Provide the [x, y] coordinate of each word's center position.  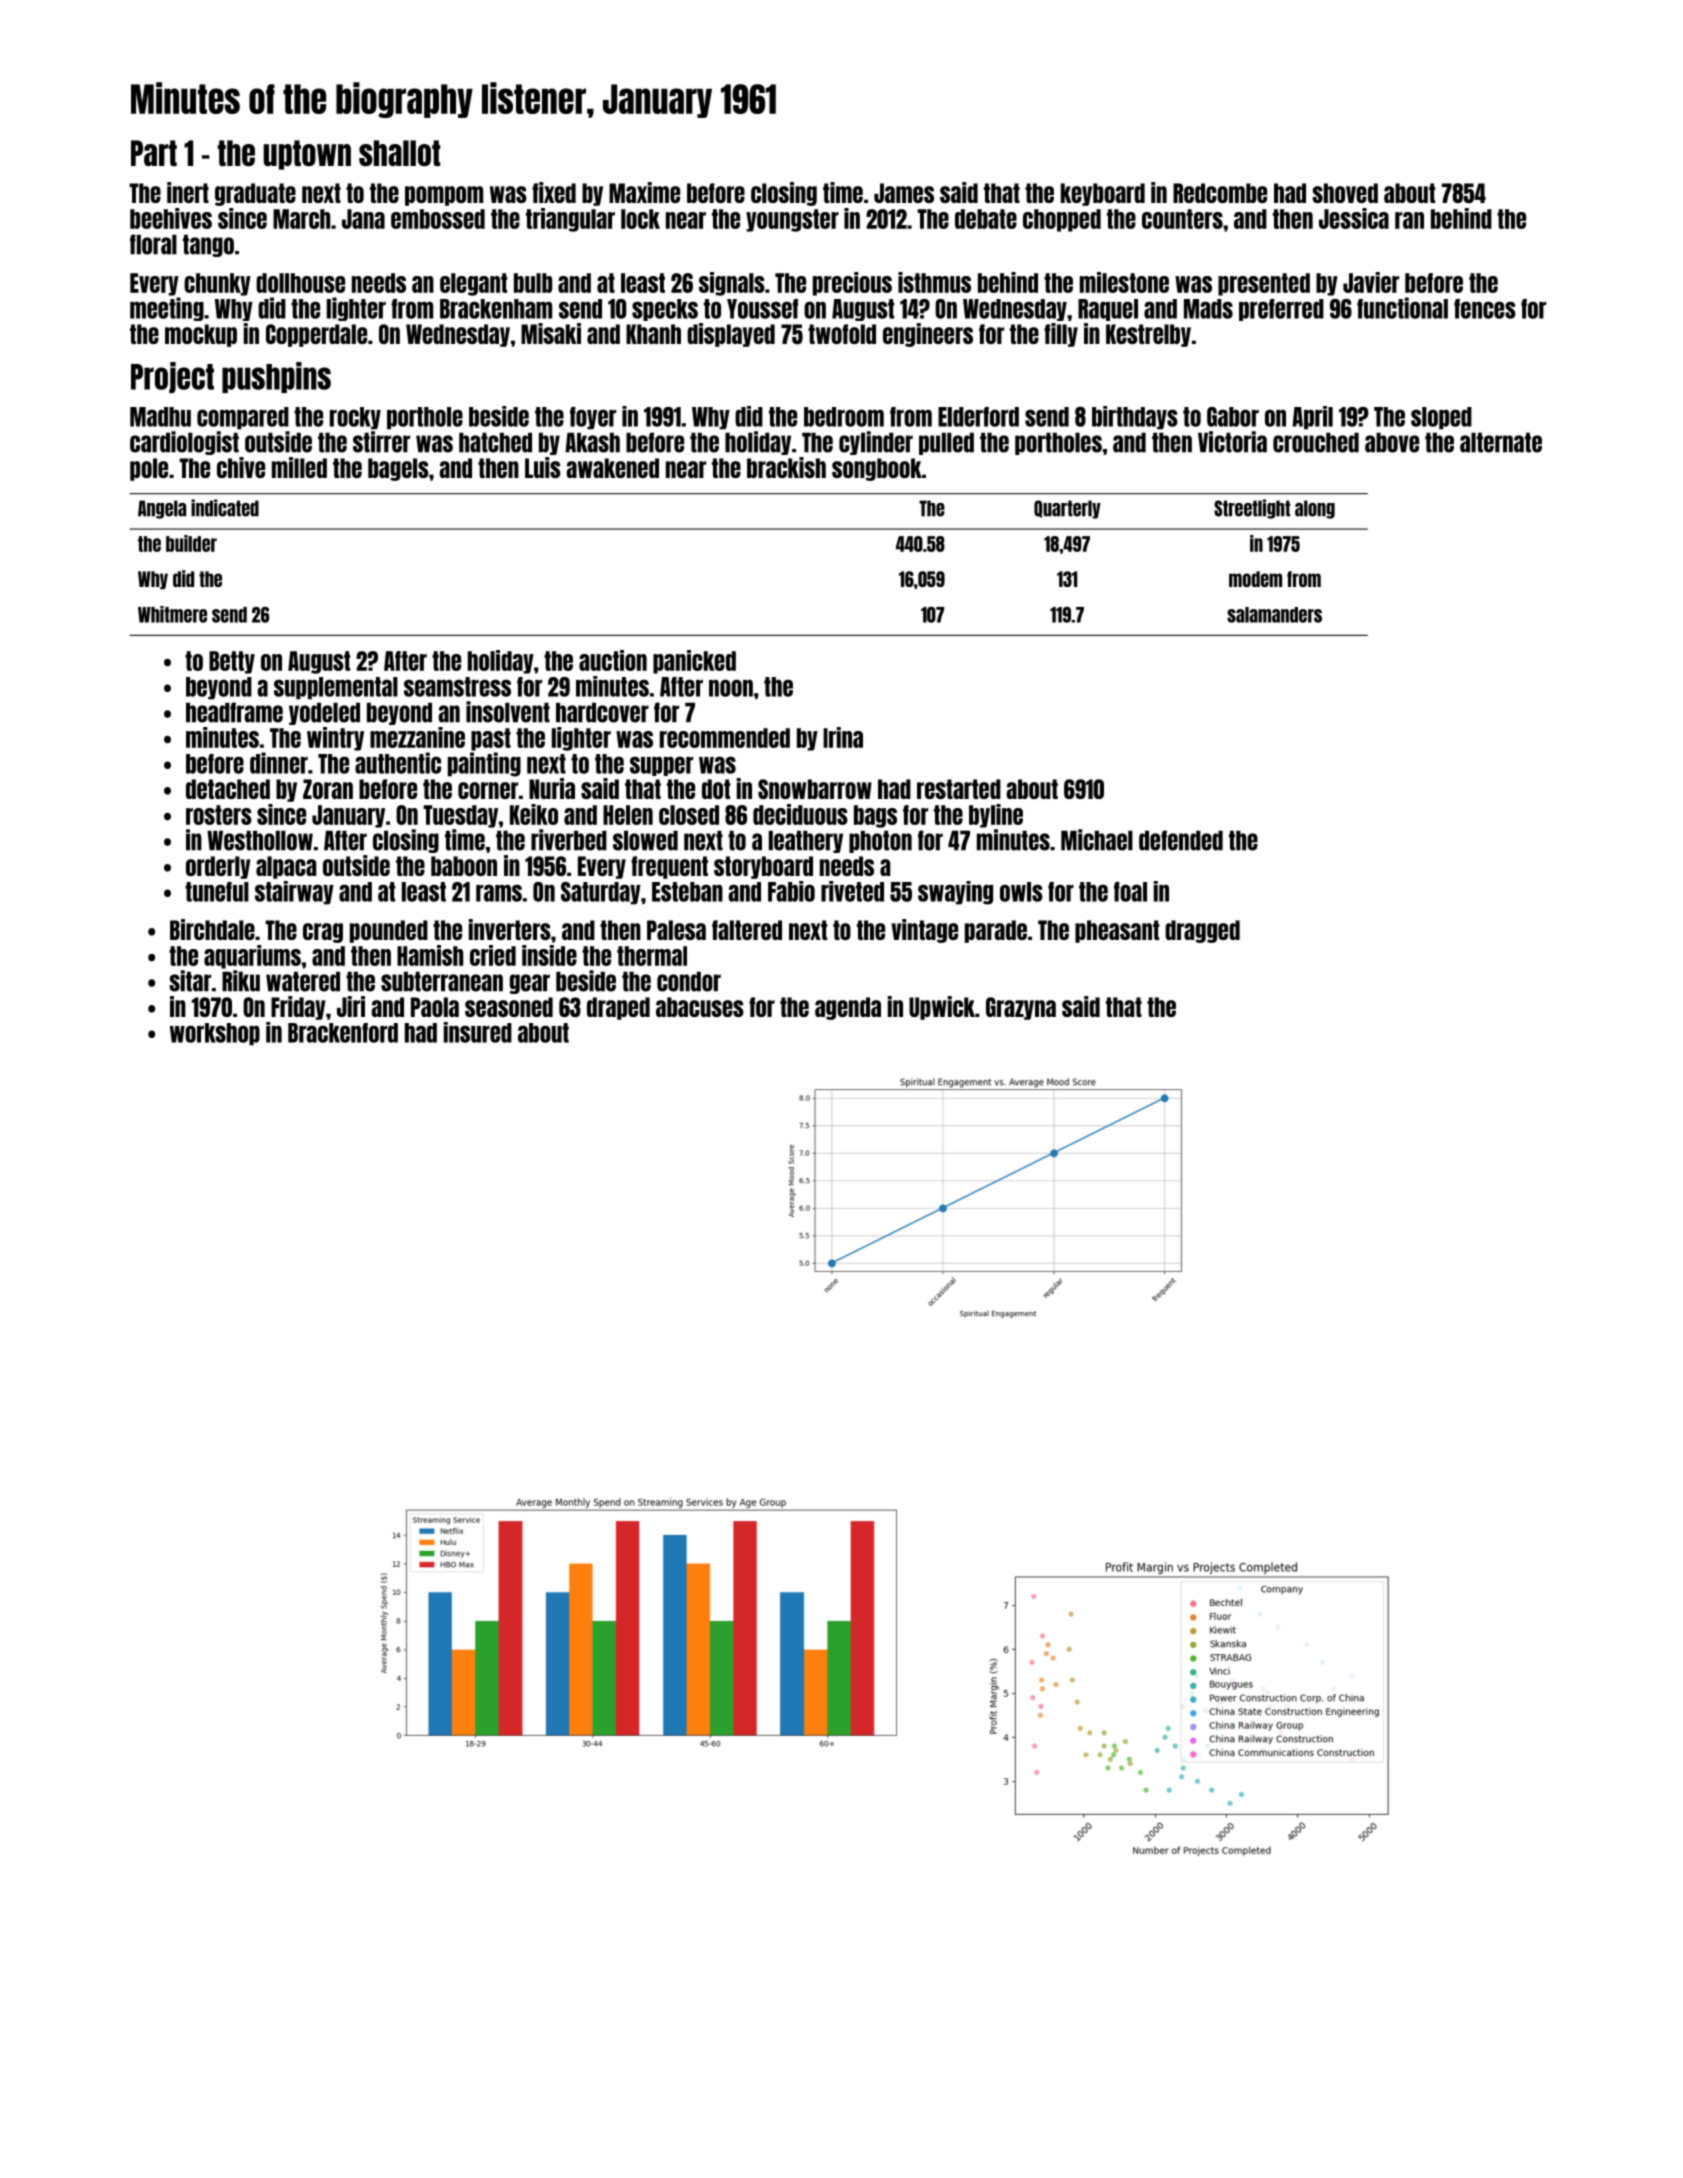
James [904, 193]
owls [1021, 892]
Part [154, 153]
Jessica [1354, 218]
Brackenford [343, 1033]
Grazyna [1021, 1008]
